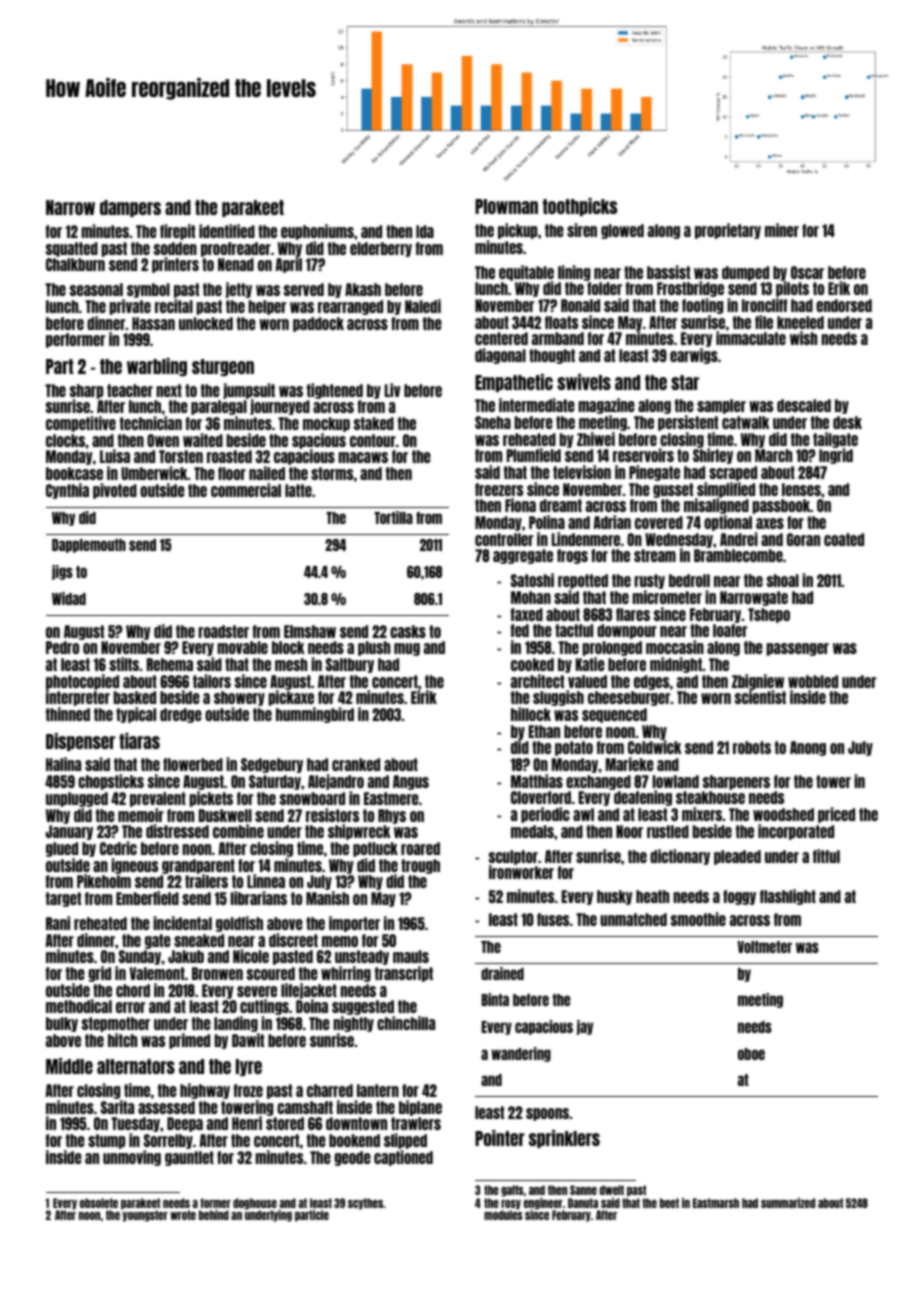 The image size is (924, 1308). What do you see at coordinates (408, 631) in the document?
I see `casks` at bounding box center [408, 631].
